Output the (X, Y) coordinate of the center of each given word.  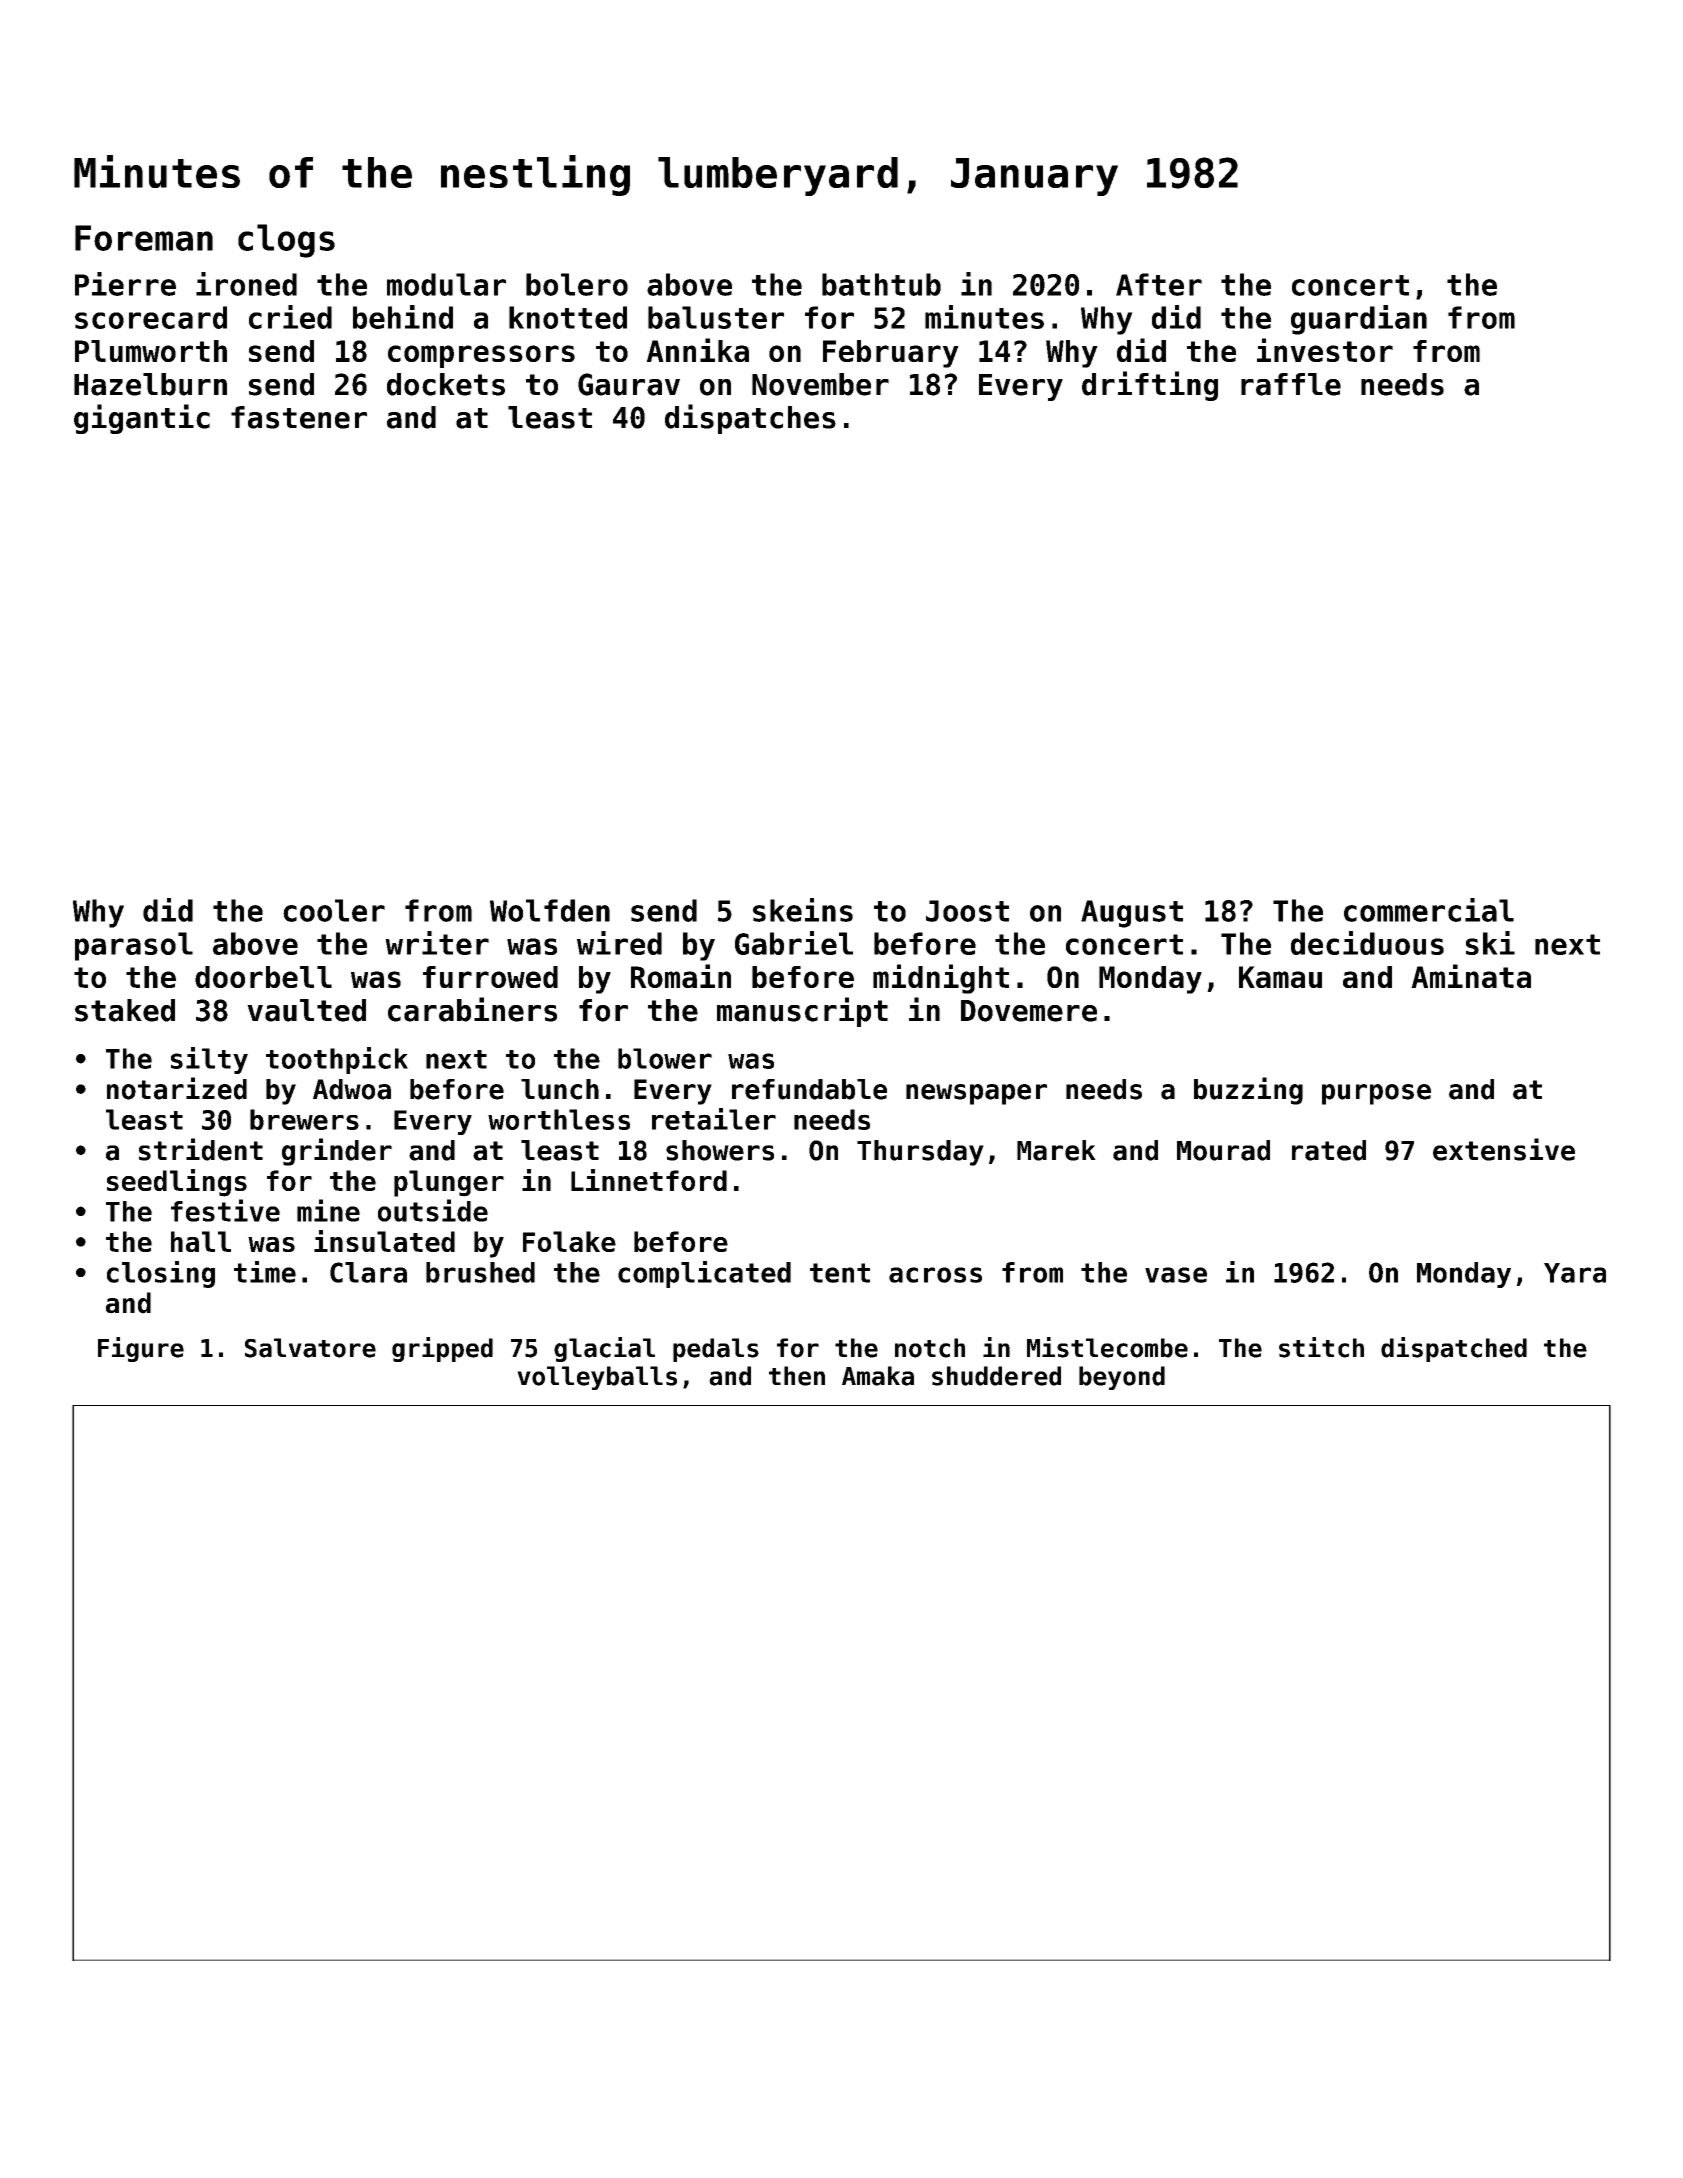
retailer (714, 1119)
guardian (1359, 320)
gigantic (142, 419)
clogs (286, 241)
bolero (577, 284)
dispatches (750, 419)
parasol (134, 946)
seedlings (177, 1183)
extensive (1504, 1149)
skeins (803, 910)
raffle (1291, 384)
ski (1490, 943)
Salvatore (310, 1348)
